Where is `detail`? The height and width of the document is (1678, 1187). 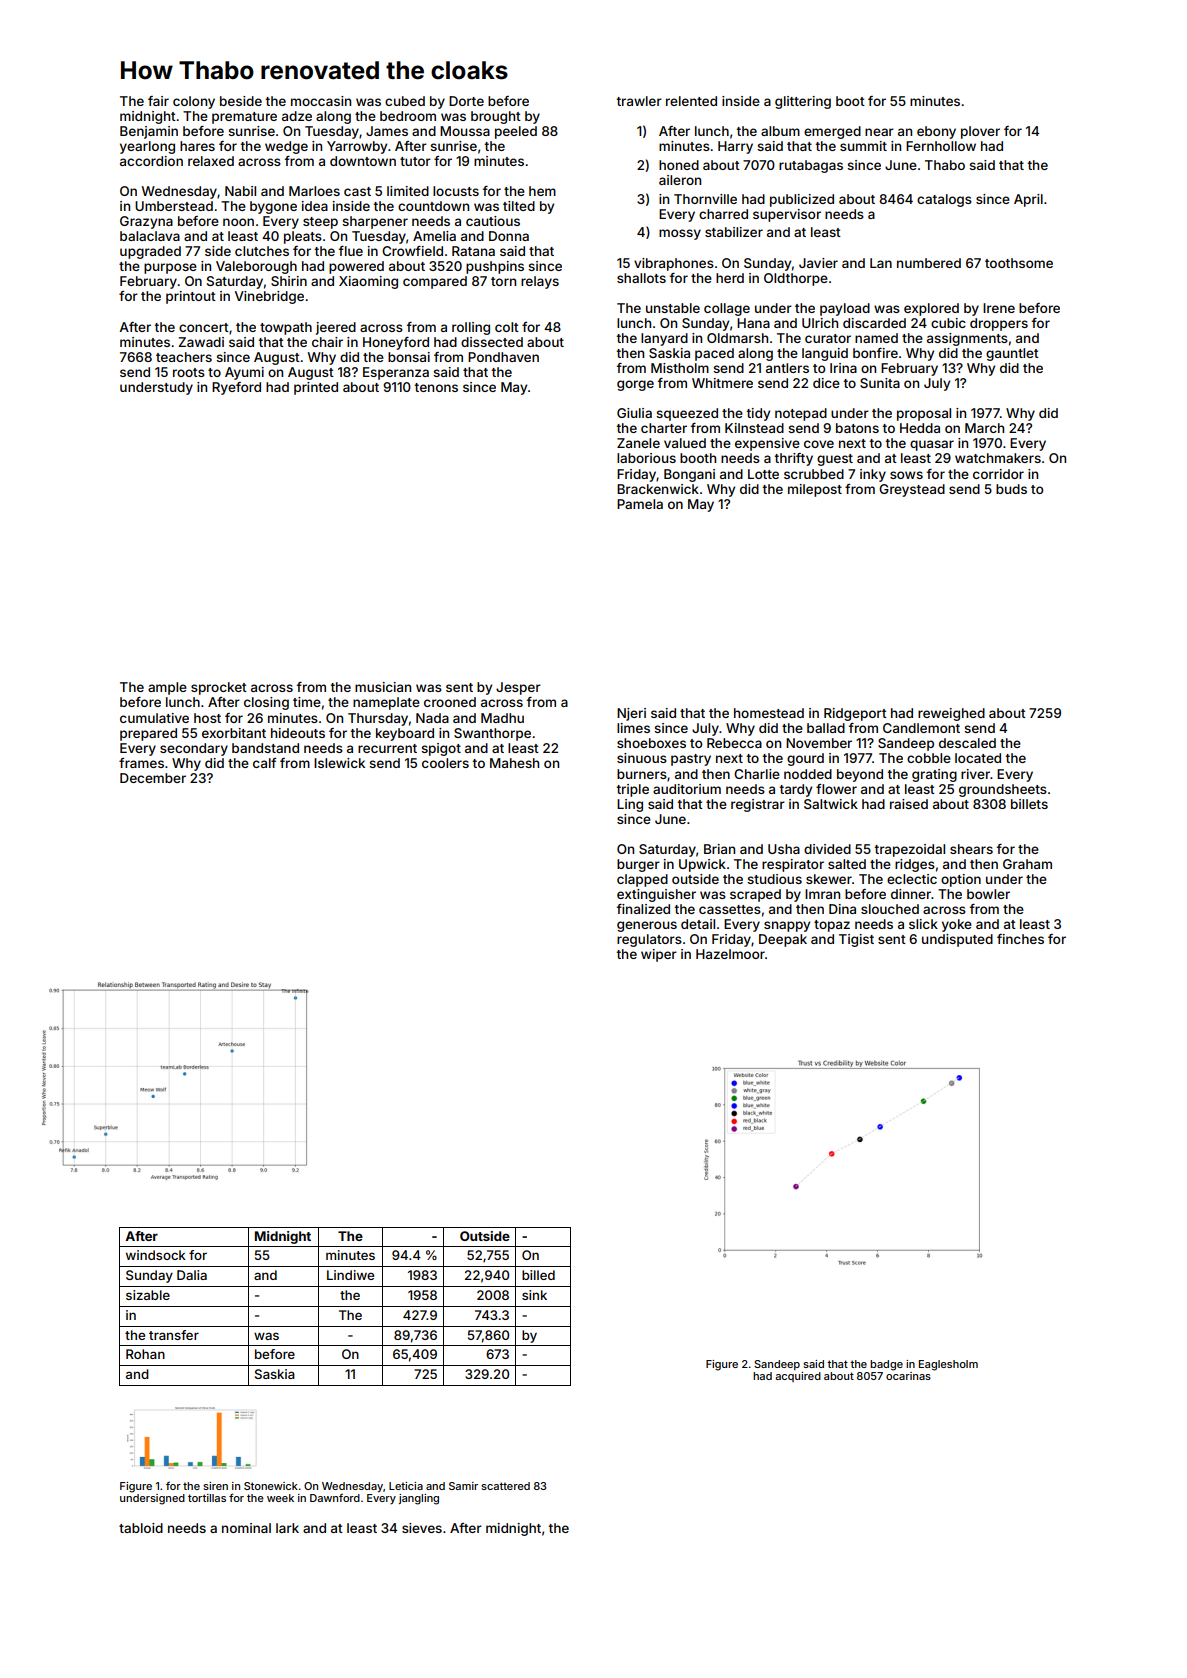 detail is located at coordinates (698, 924).
